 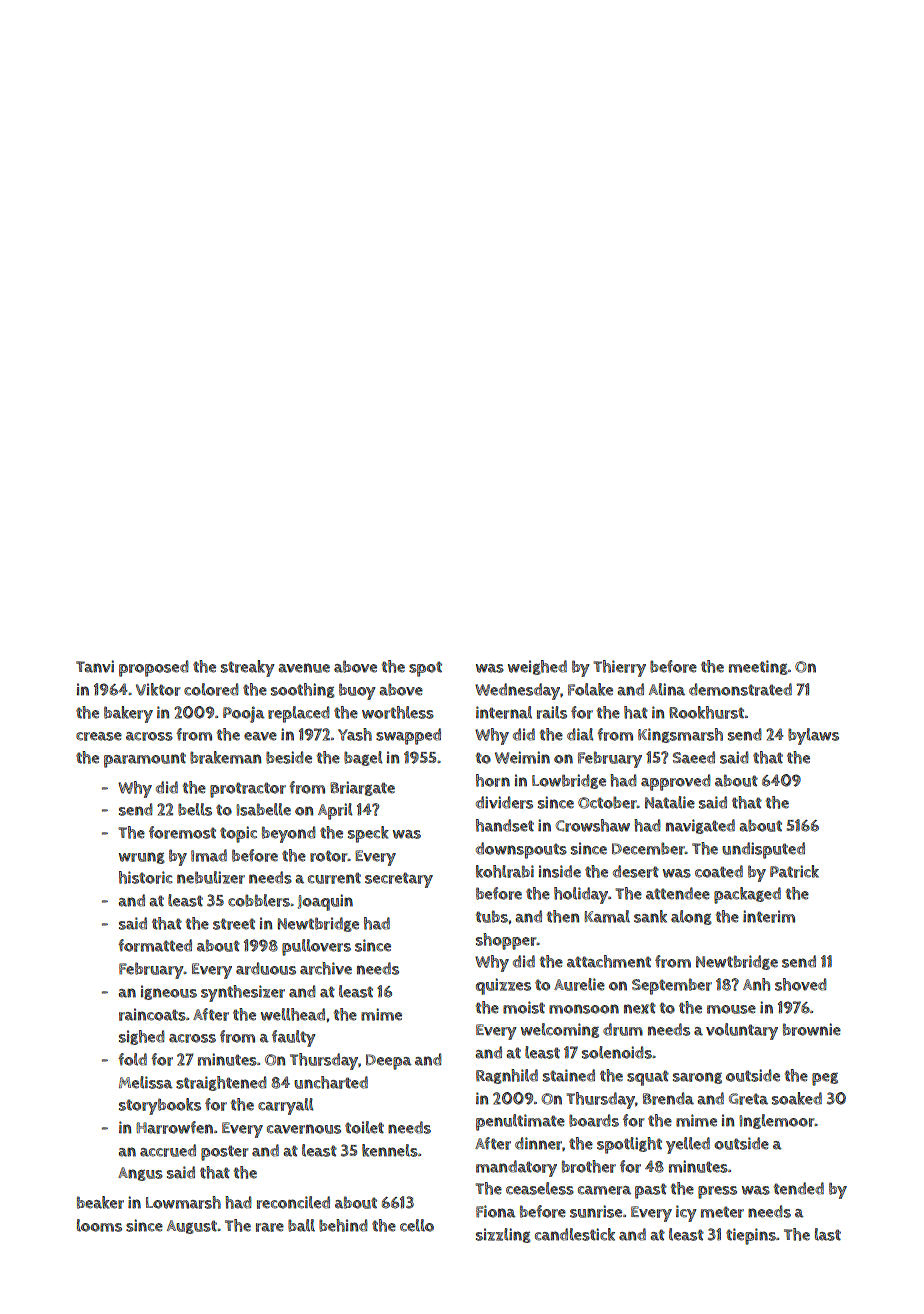 I want to click on fold, so click(x=132, y=1059).
